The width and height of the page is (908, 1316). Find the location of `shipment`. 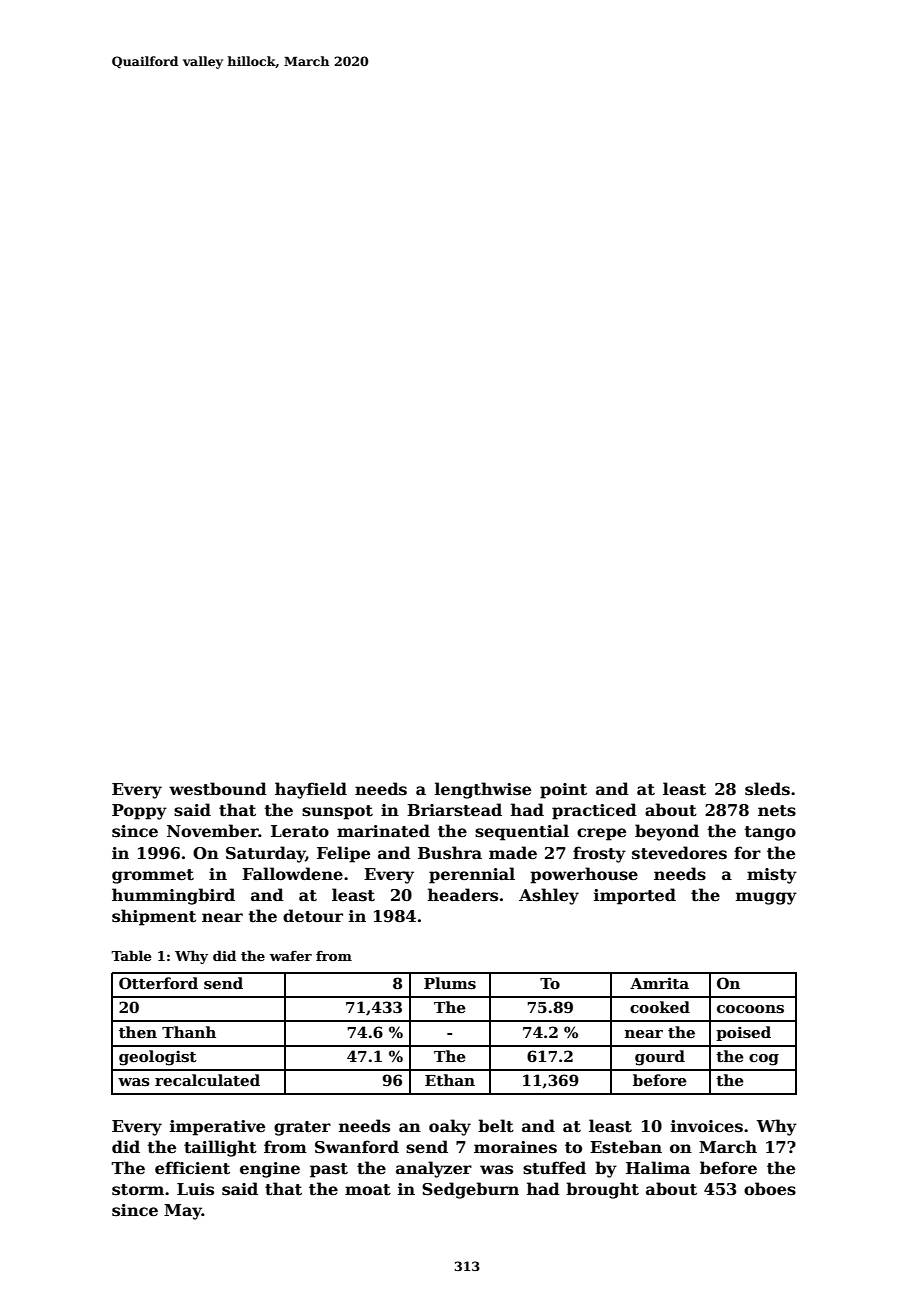

shipment is located at coordinates (154, 917).
